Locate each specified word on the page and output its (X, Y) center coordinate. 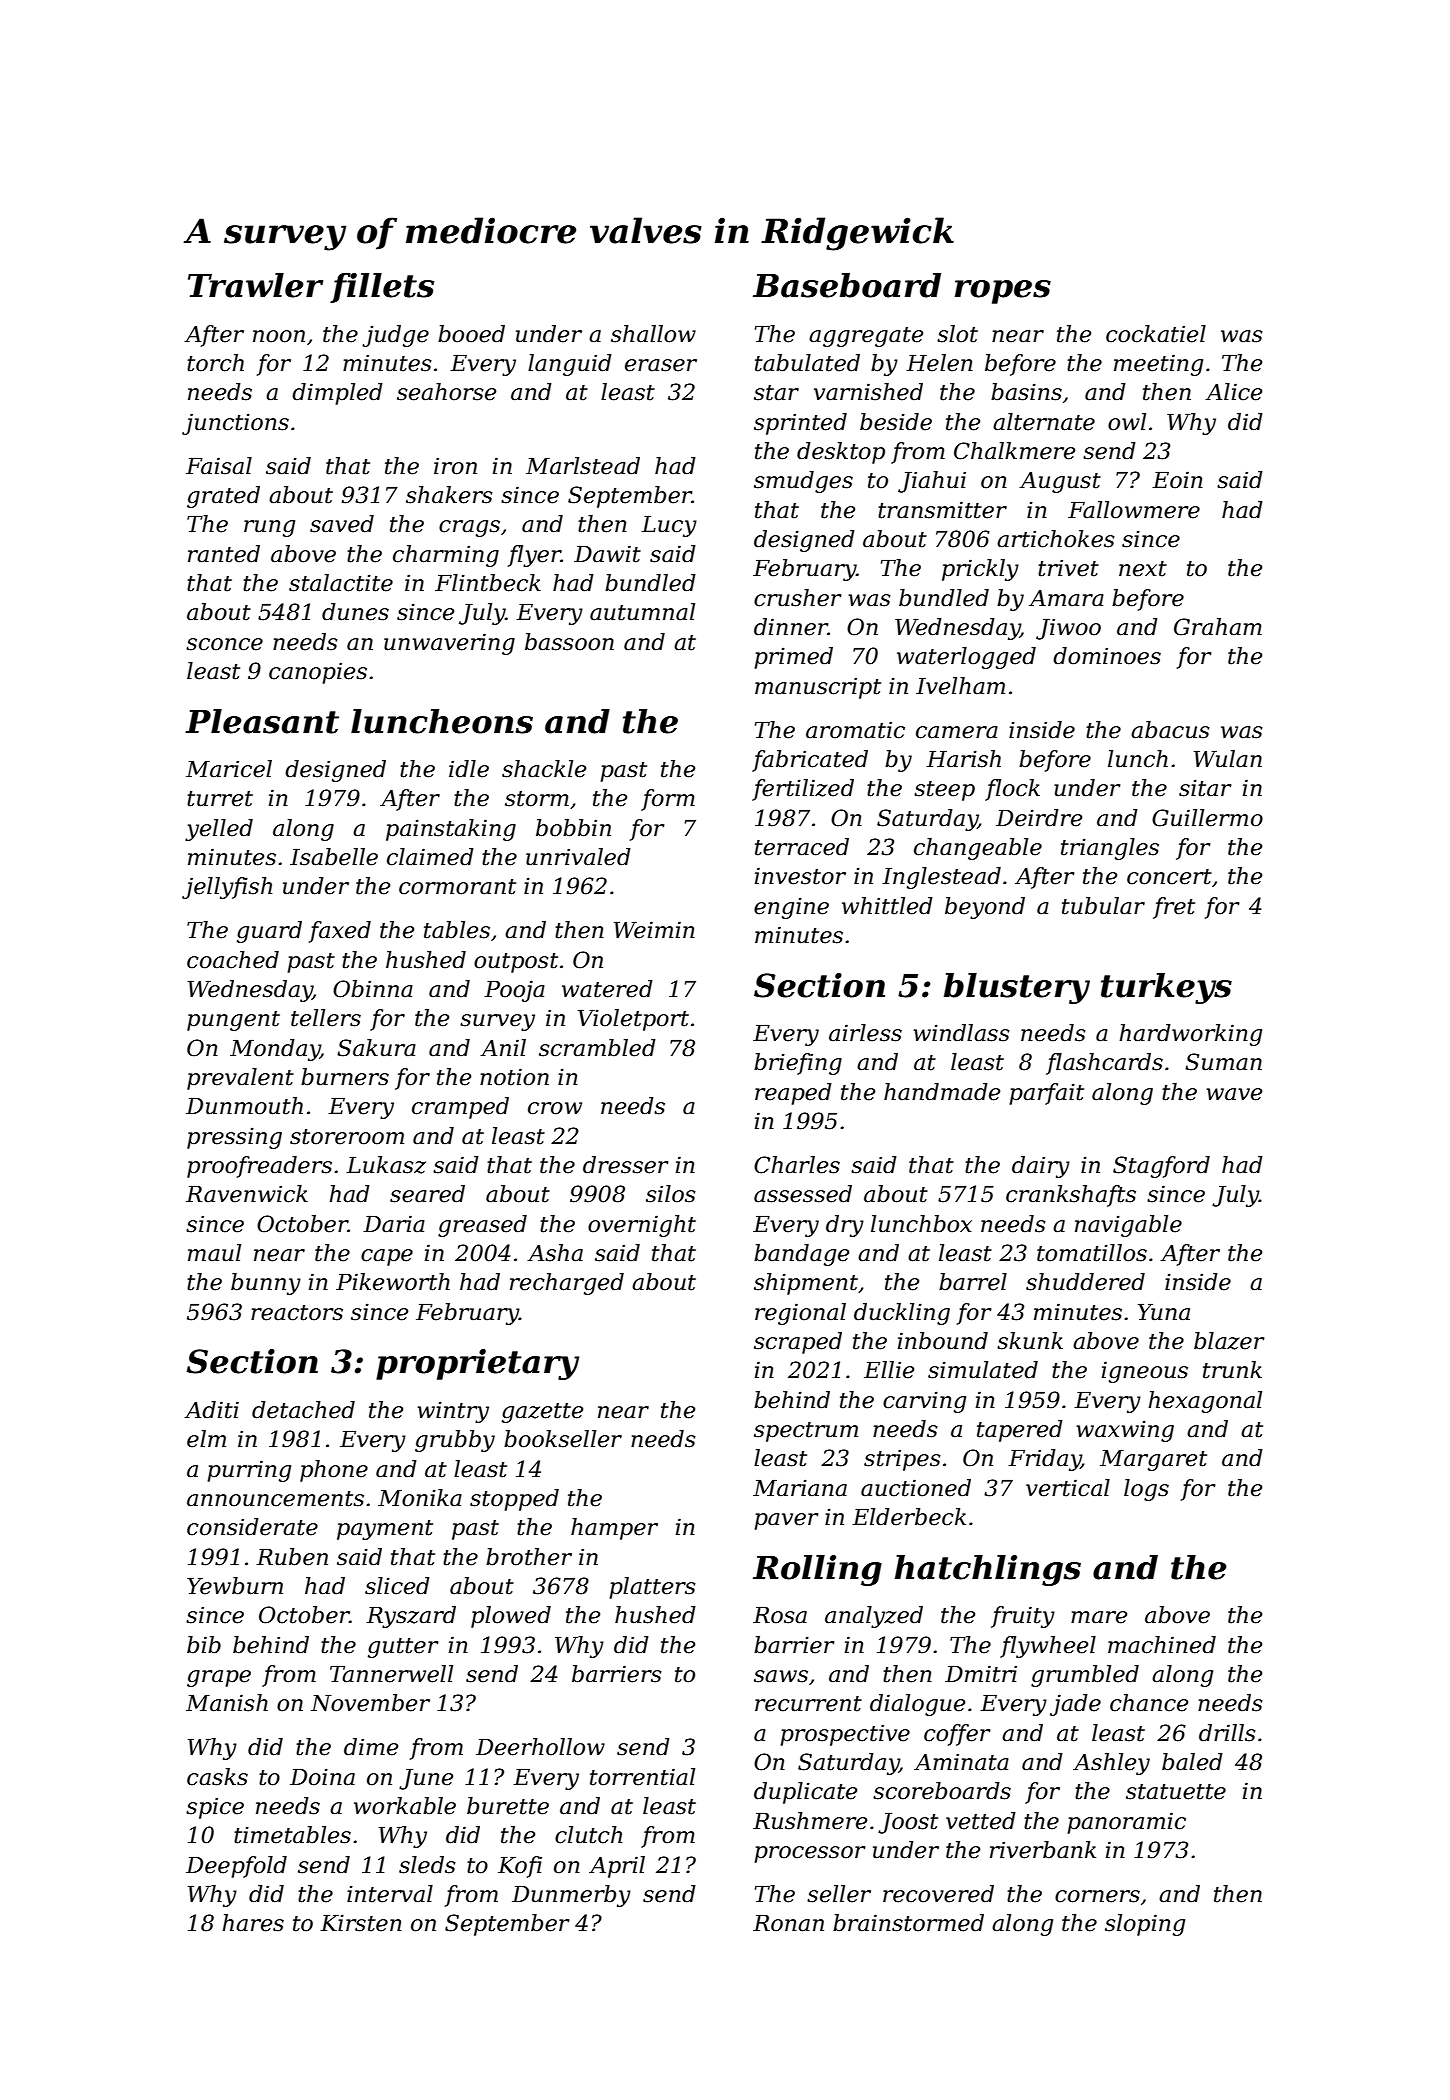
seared (427, 1194)
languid (570, 365)
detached (303, 1410)
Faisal (219, 466)
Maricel (229, 769)
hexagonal (1205, 1402)
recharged (567, 1284)
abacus (1170, 730)
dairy (1041, 1167)
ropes (1003, 292)
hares (253, 1923)
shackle (544, 769)
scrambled (597, 1048)
